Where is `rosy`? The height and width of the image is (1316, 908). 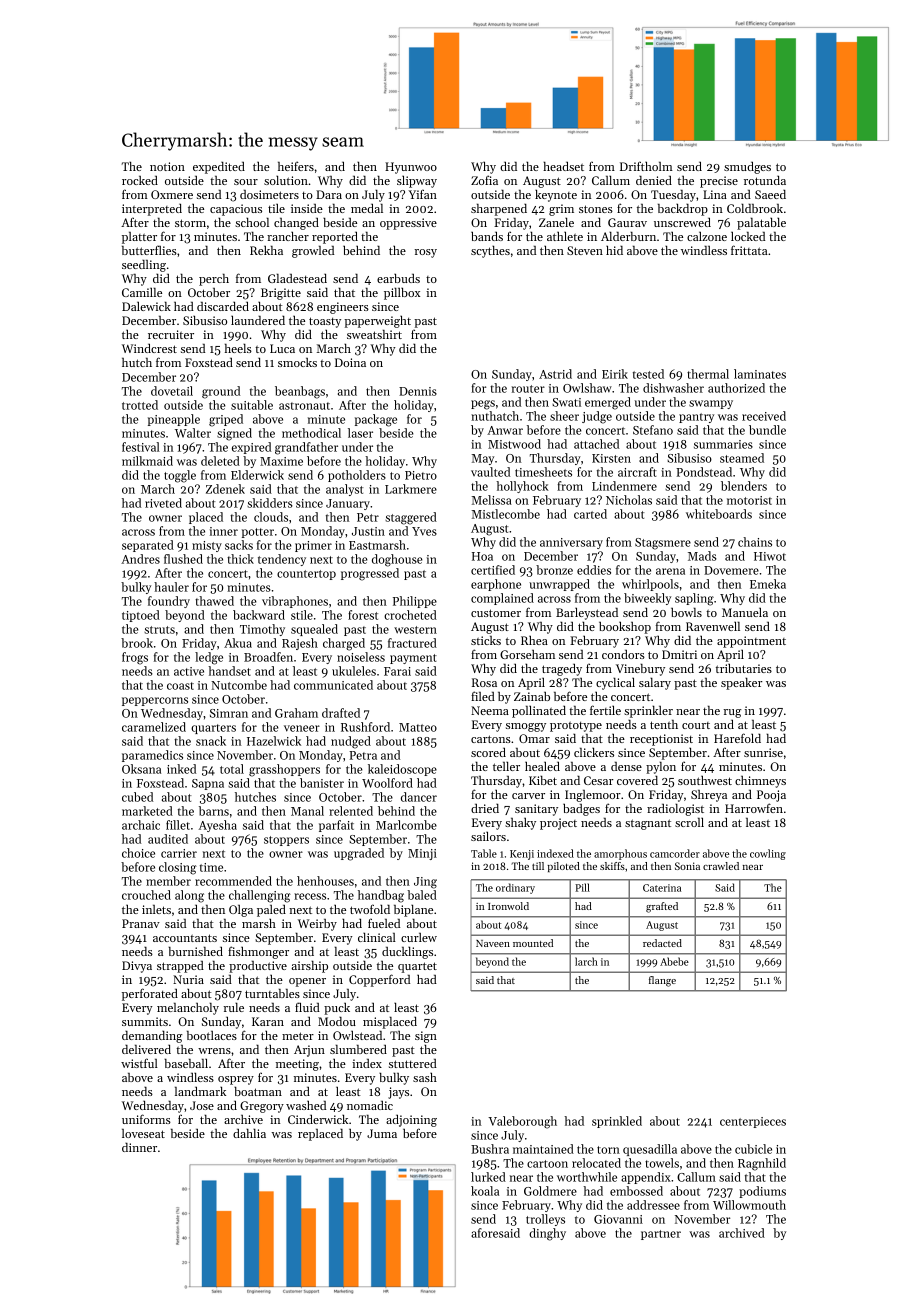
rosy is located at coordinates (426, 253).
